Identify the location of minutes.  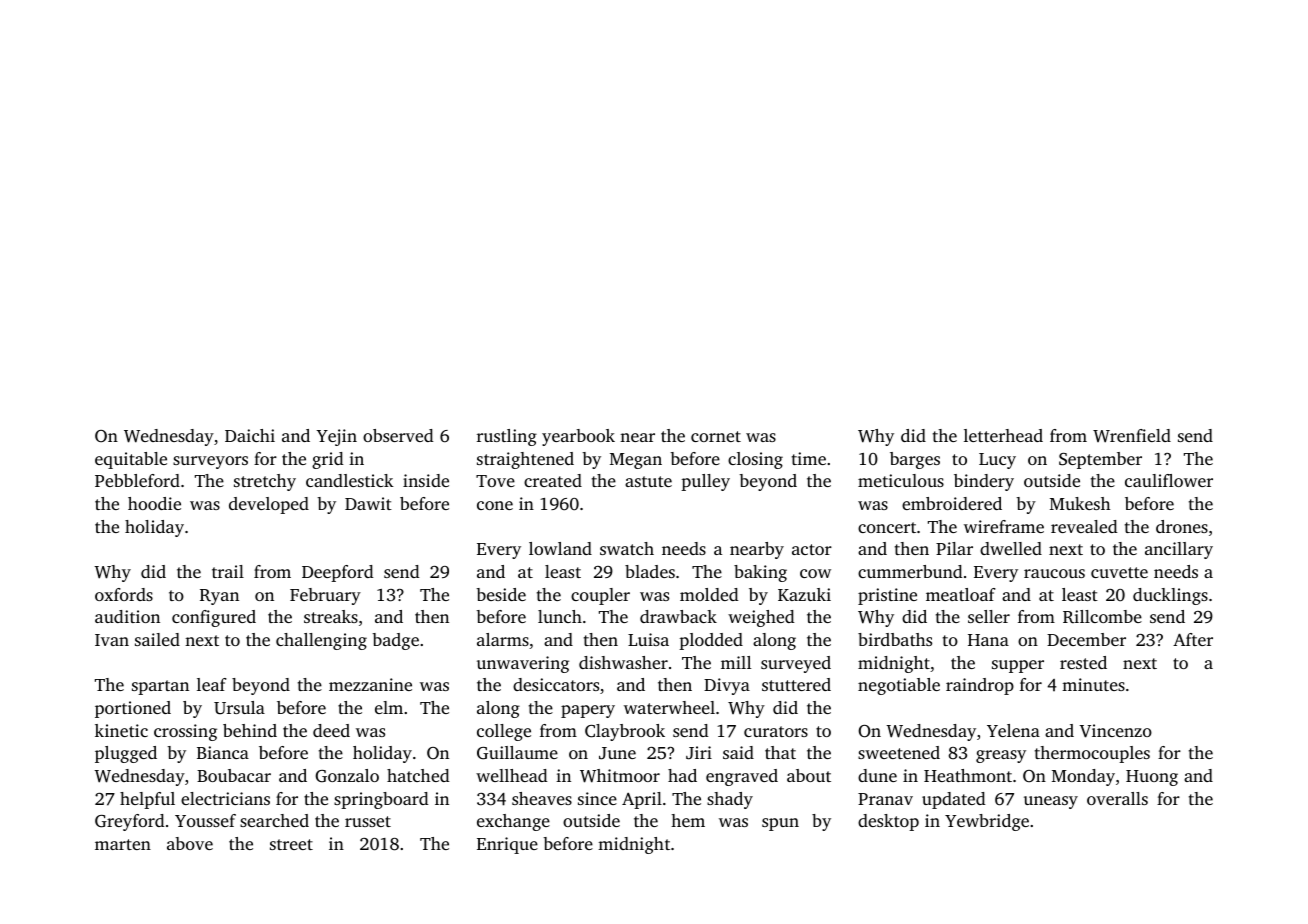
(1093, 684).
